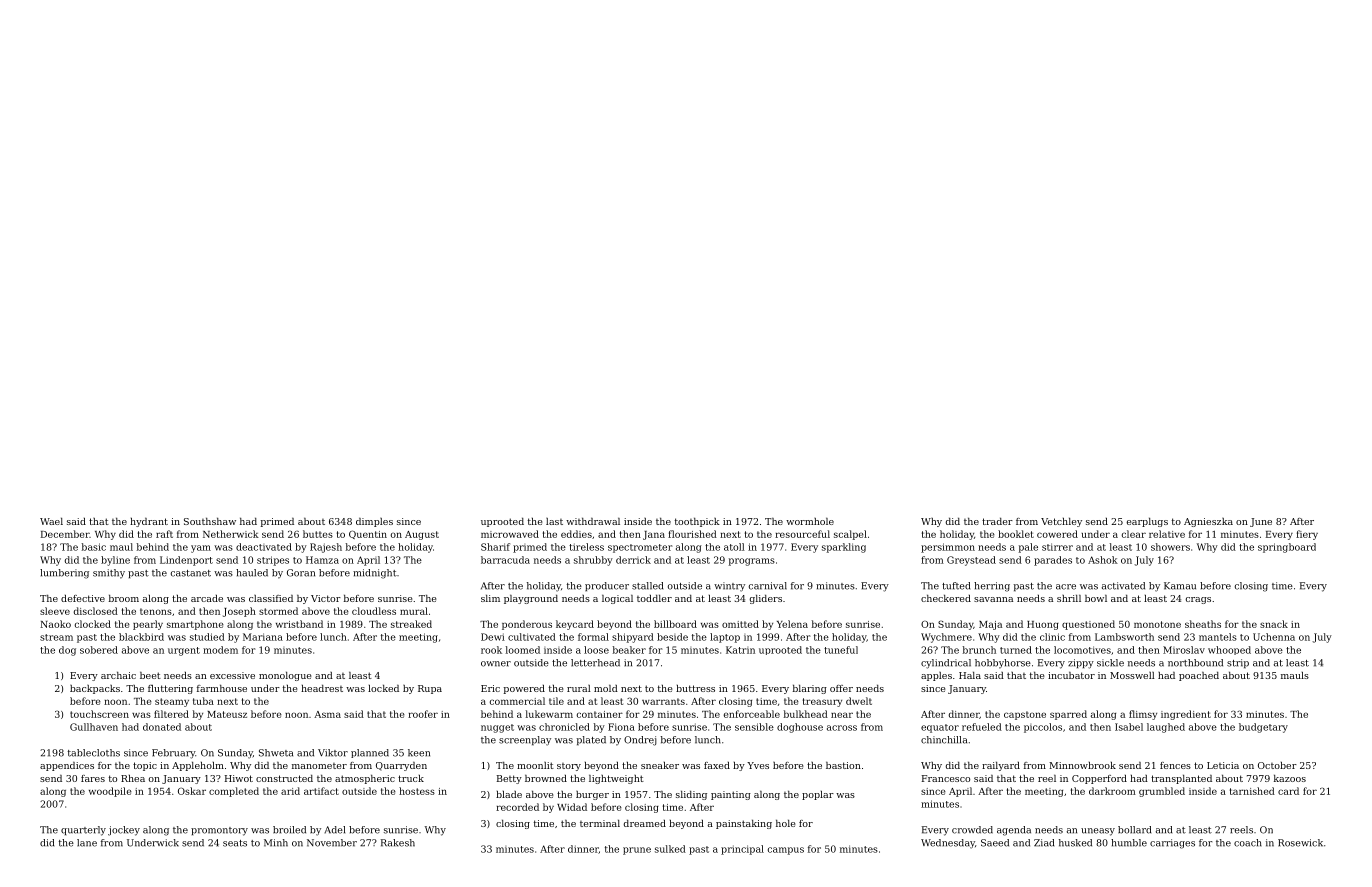 This screenshot has width=1372, height=887. I want to click on carriages, so click(1172, 844).
